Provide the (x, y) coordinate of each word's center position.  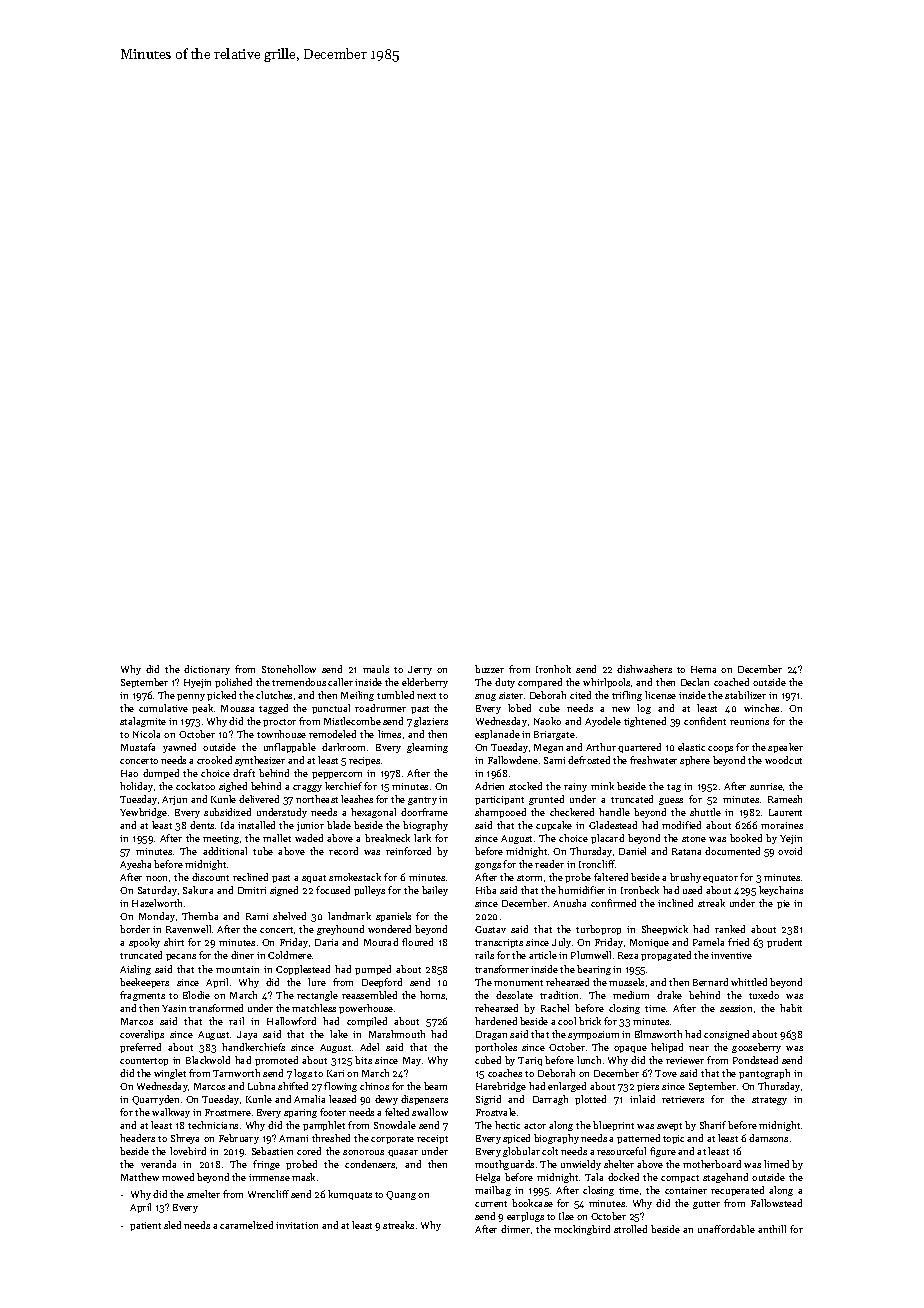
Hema (703, 669)
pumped (373, 970)
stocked (525, 786)
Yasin (174, 1008)
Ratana (686, 851)
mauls (376, 669)
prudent (784, 943)
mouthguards (504, 1165)
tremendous (299, 682)
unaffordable (726, 1229)
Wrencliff (268, 1194)
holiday (136, 787)
